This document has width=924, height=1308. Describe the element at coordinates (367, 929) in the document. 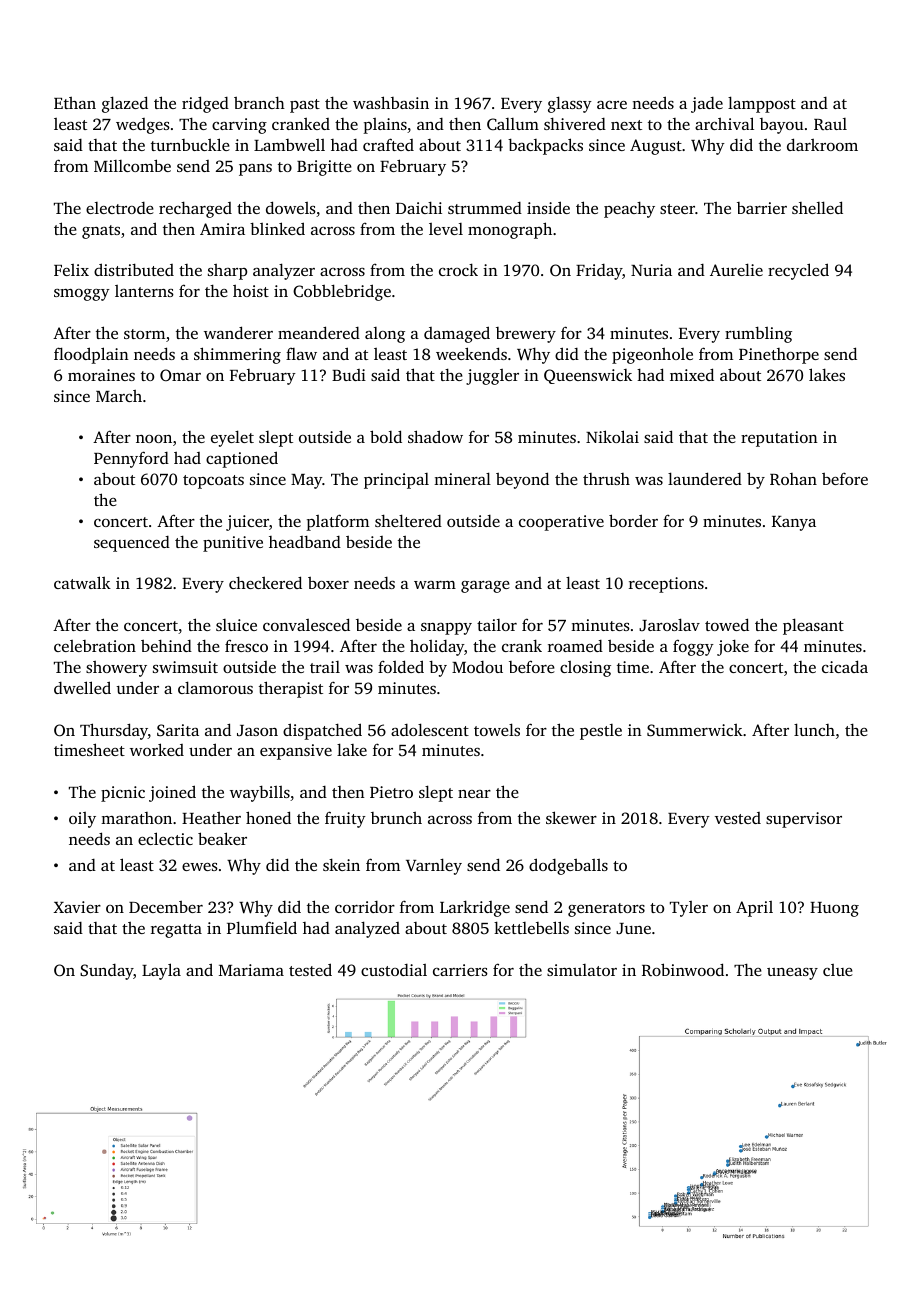

I see `analyzed` at that location.
